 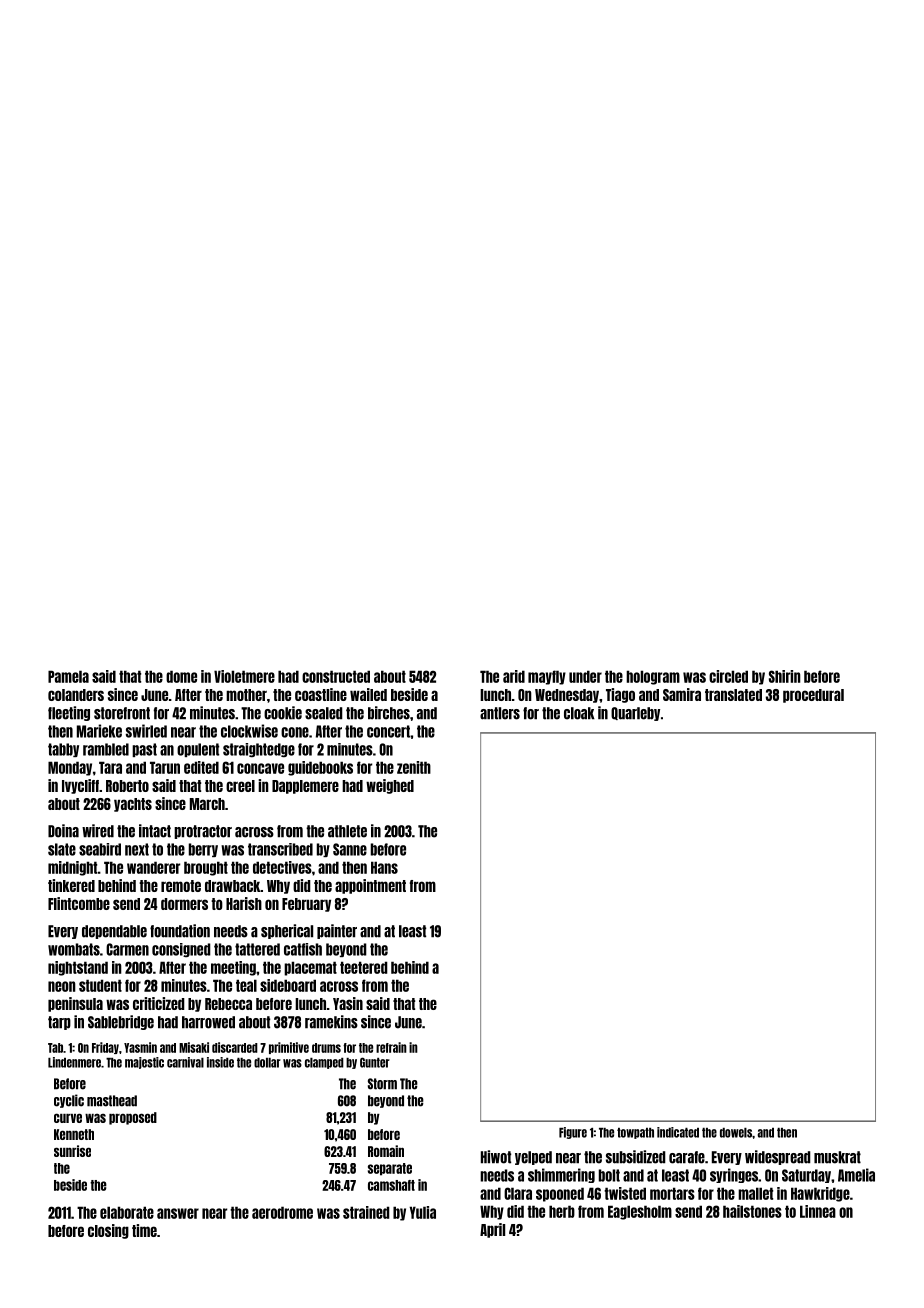 I want to click on Shirin, so click(x=785, y=676).
